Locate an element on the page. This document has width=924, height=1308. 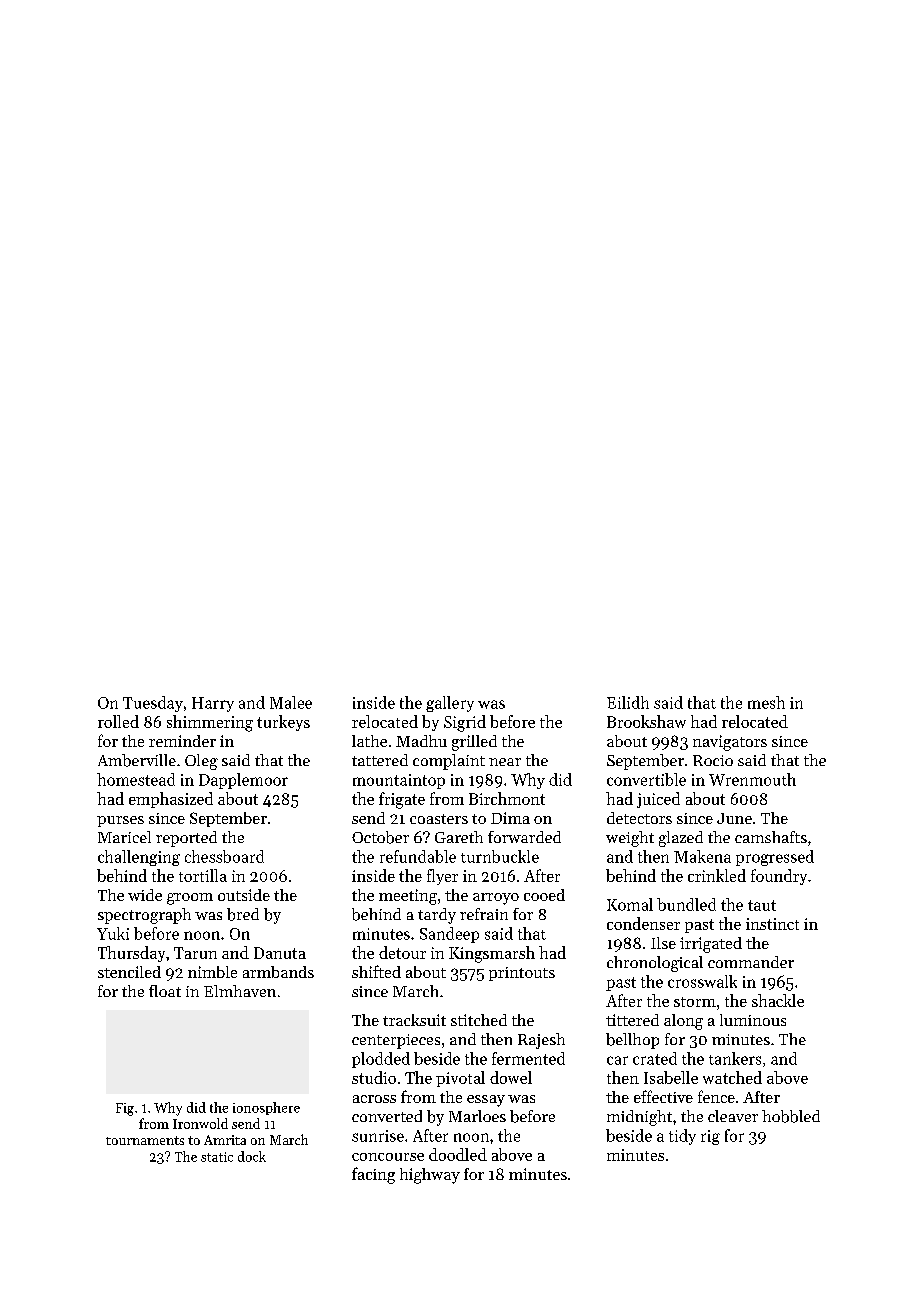
Eilidh is located at coordinates (628, 702).
